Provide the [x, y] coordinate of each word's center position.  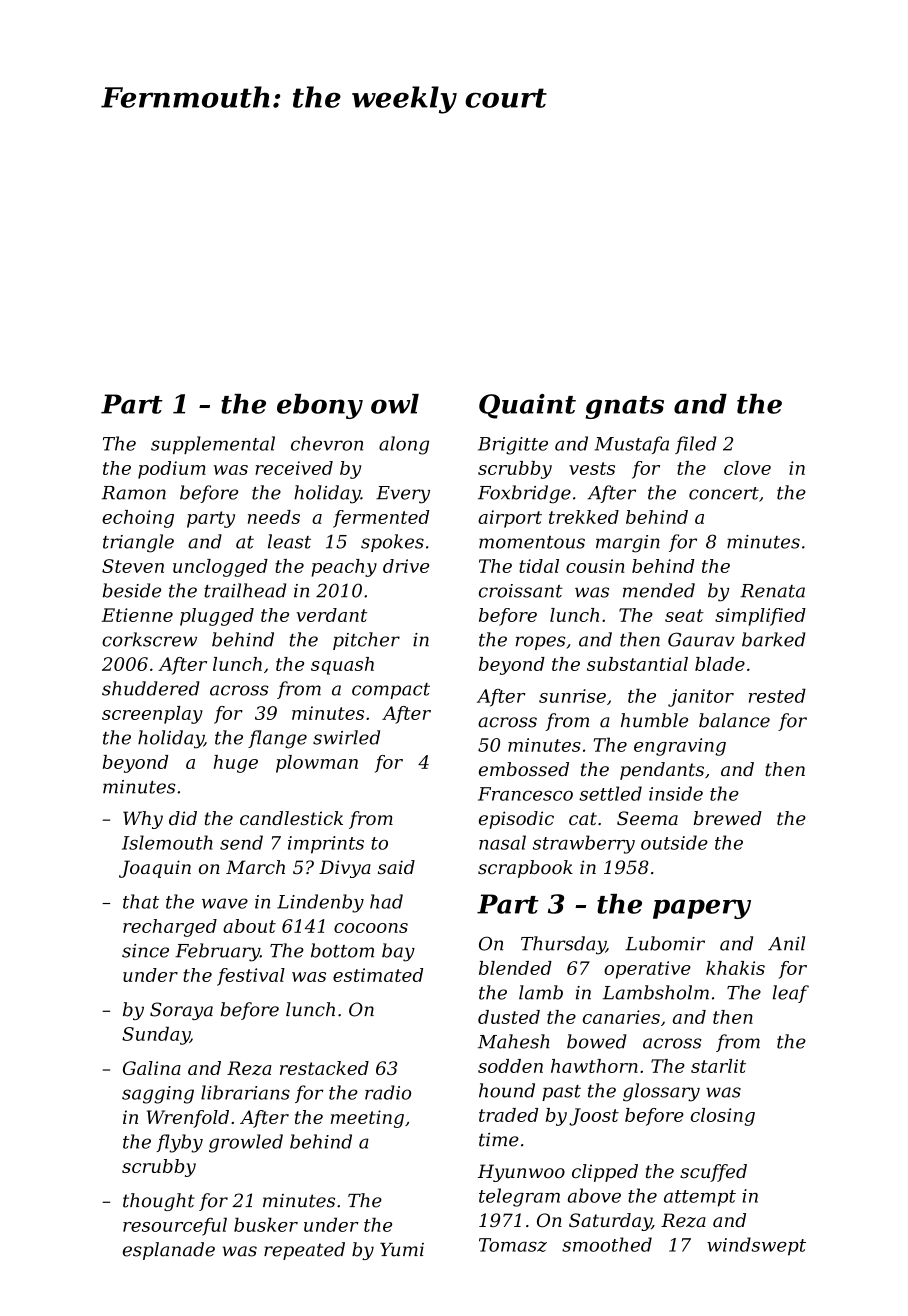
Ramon [134, 493]
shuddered [151, 688]
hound [507, 1090]
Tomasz [513, 1245]
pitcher [366, 641]
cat [583, 818]
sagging [158, 1095]
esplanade [169, 1251]
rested [777, 695]
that [141, 901]
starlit [718, 1066]
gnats [624, 407]
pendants [662, 771]
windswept [756, 1246]
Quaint [527, 406]
